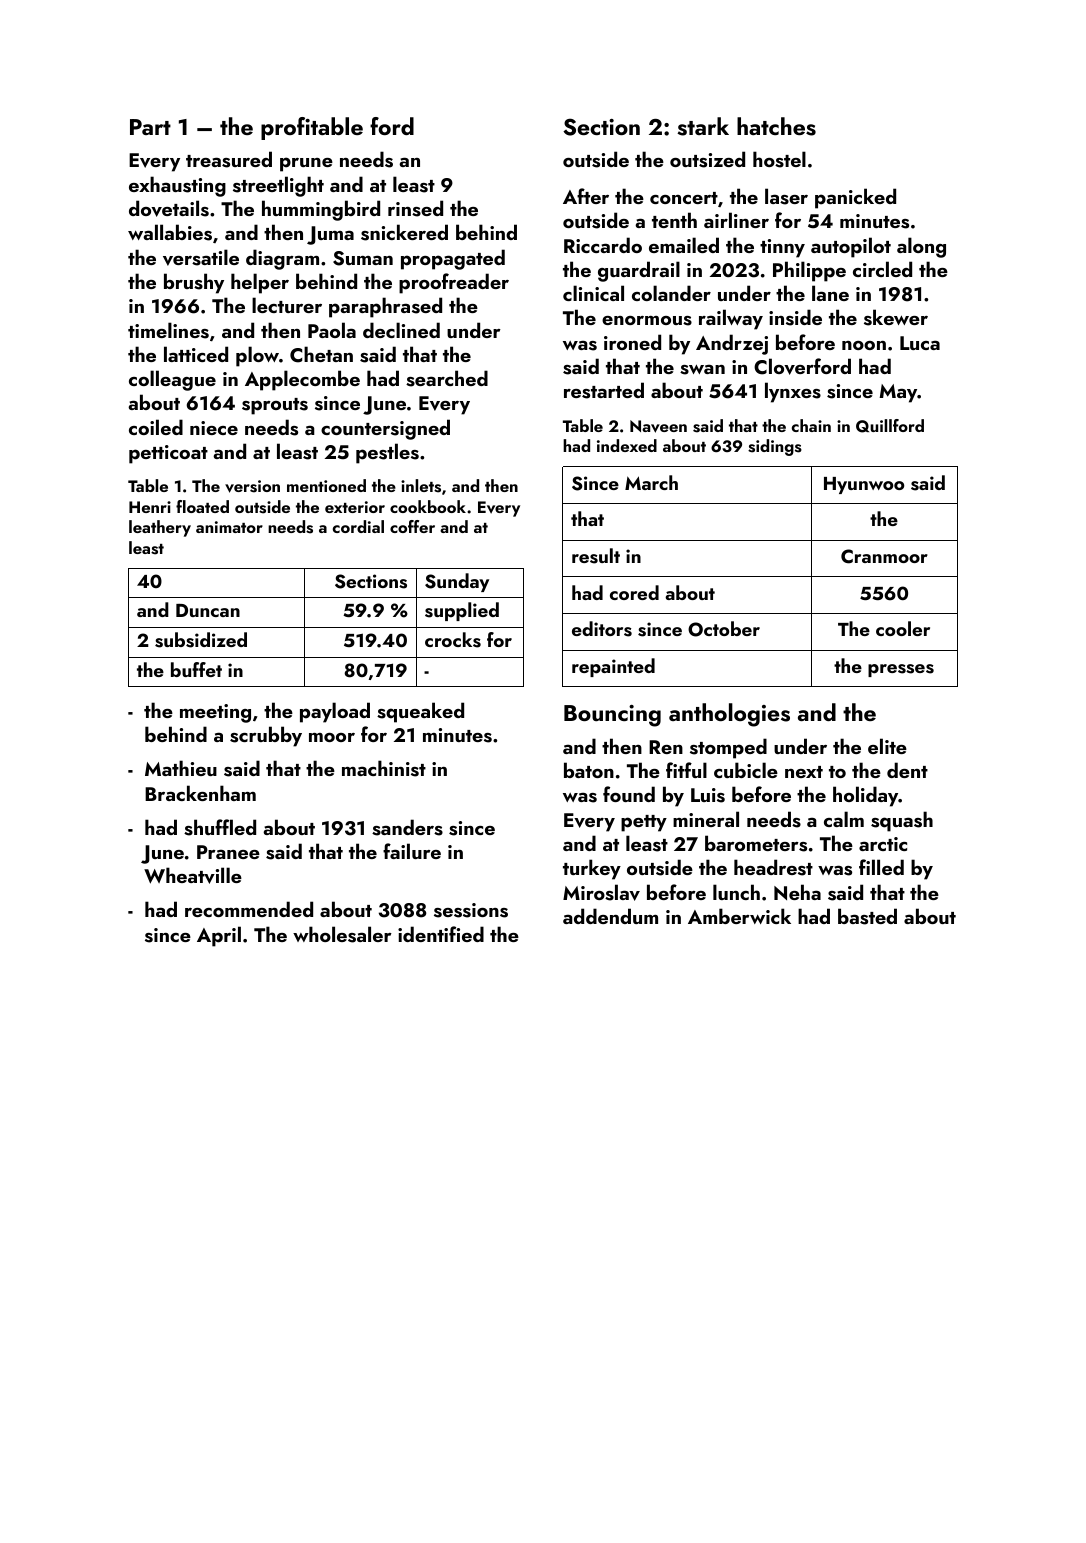  Describe the element at coordinates (586, 196) in the screenshot. I see `After` at that location.
